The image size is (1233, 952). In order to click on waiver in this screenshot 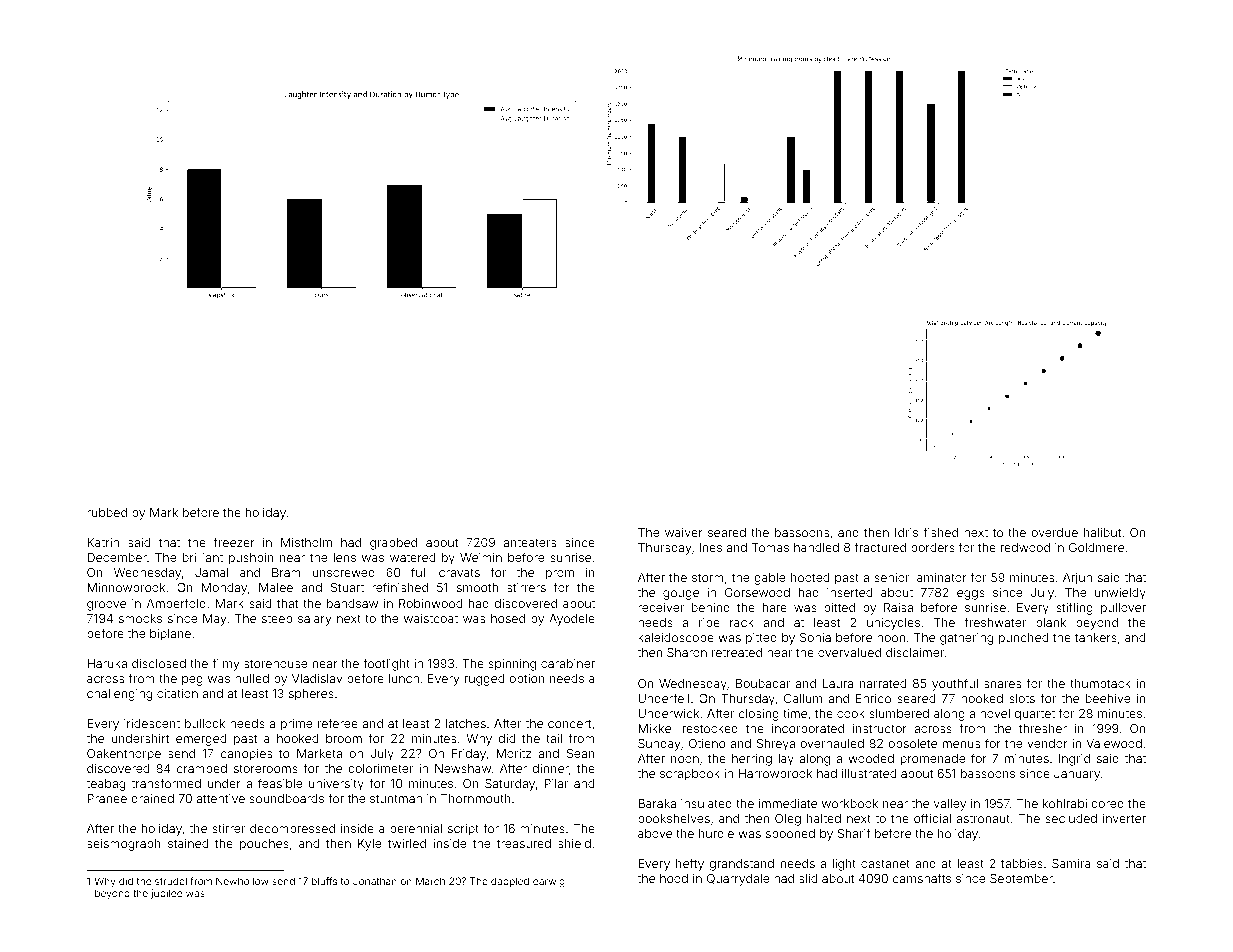, I will do `click(684, 532)`.
